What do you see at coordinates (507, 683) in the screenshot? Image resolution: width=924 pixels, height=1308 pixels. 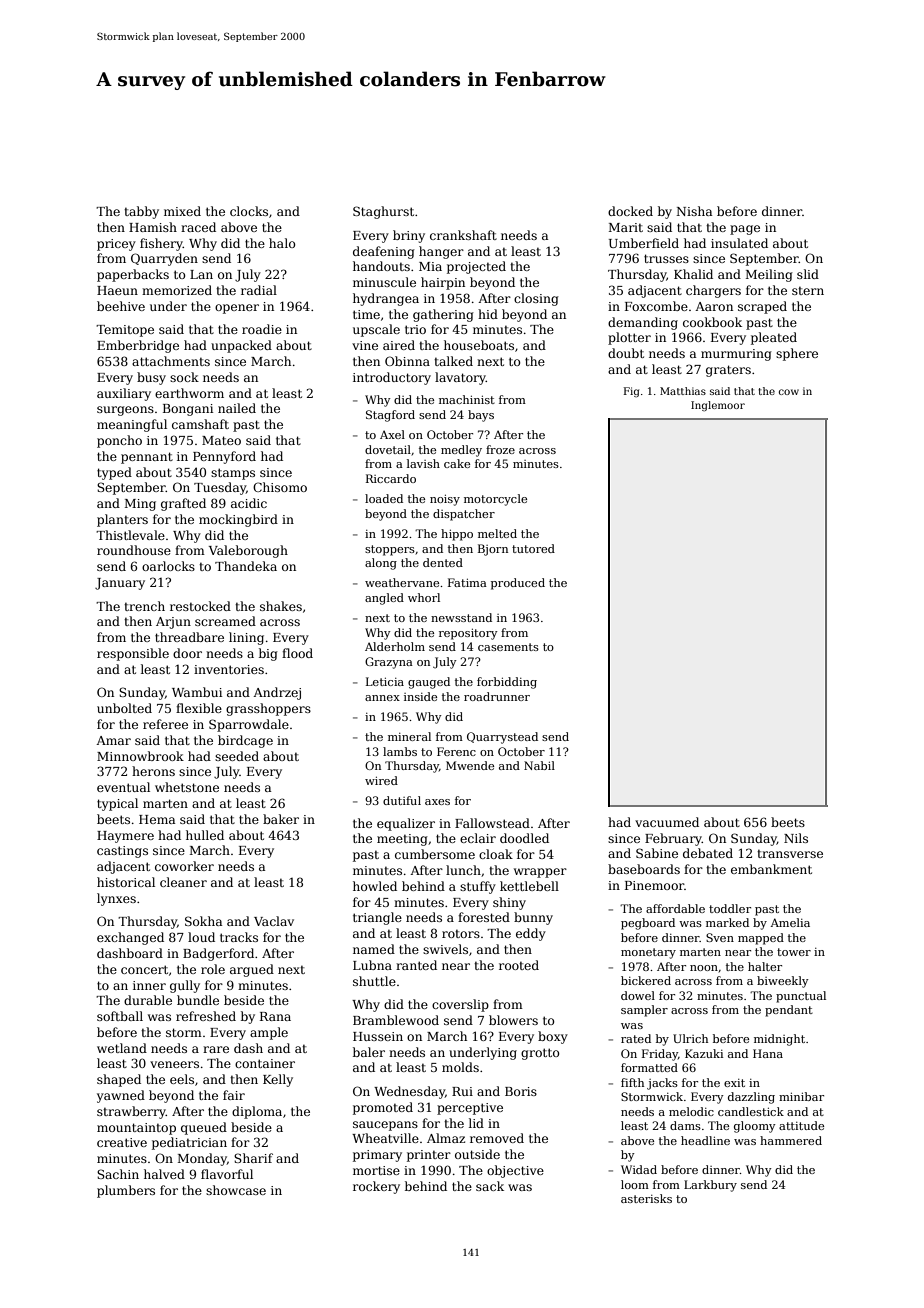 I see `forbidding` at bounding box center [507, 683].
